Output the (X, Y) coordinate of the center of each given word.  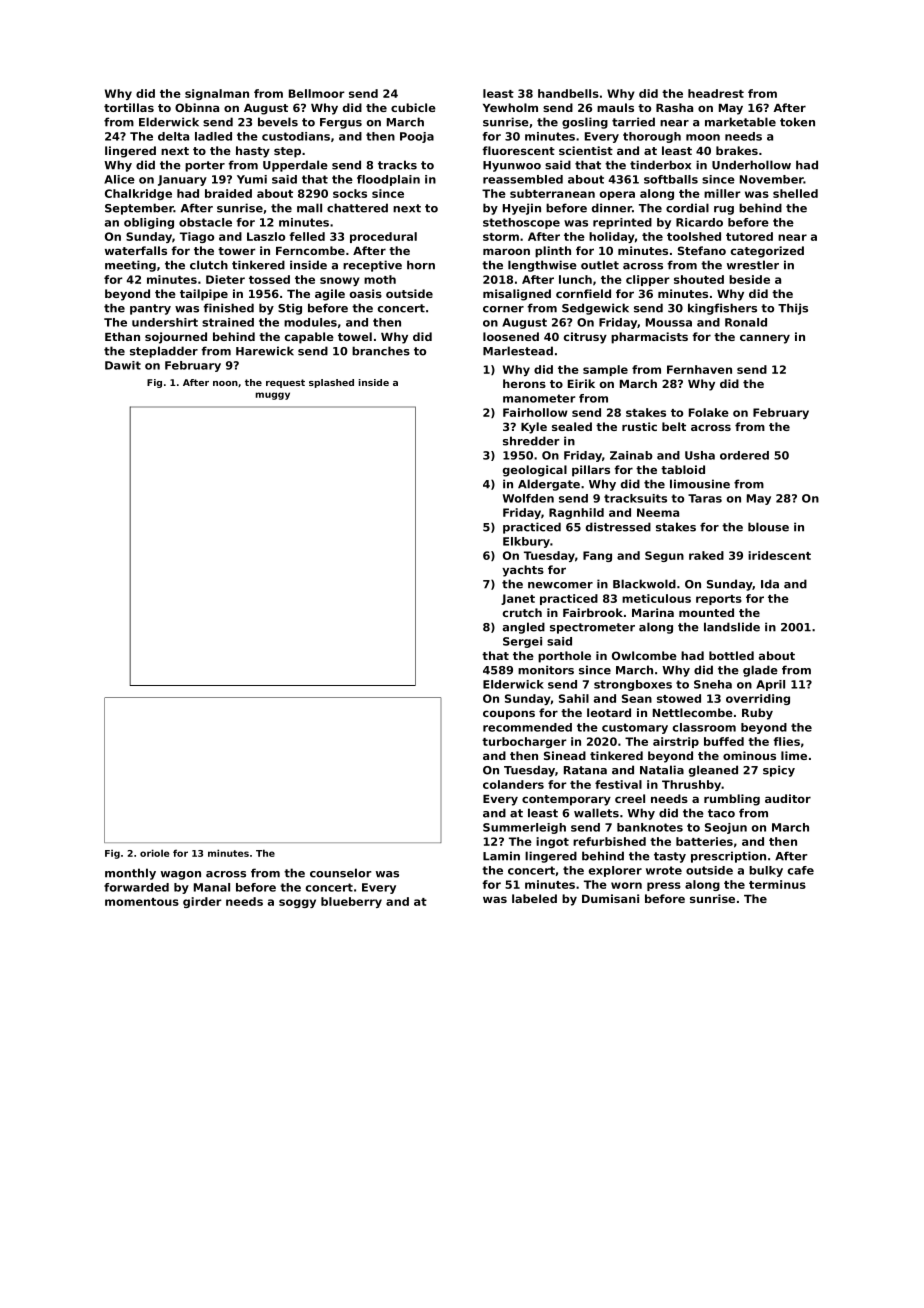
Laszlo (266, 236)
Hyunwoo (512, 166)
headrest (716, 93)
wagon (181, 875)
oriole (154, 853)
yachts (523, 571)
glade (760, 671)
